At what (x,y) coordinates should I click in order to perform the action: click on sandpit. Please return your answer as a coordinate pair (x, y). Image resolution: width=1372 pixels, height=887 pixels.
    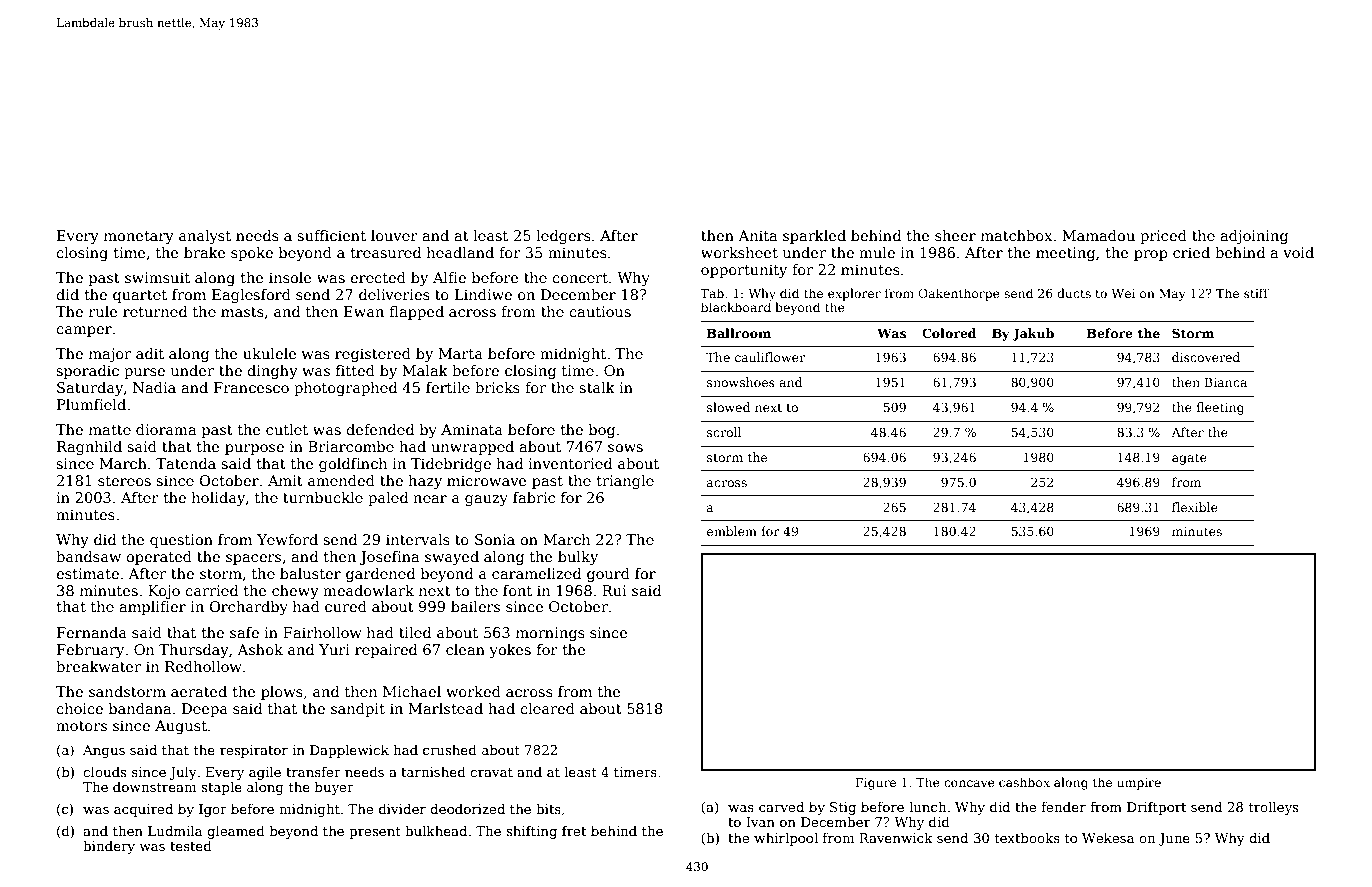
    Looking at the image, I should click on (358, 710).
